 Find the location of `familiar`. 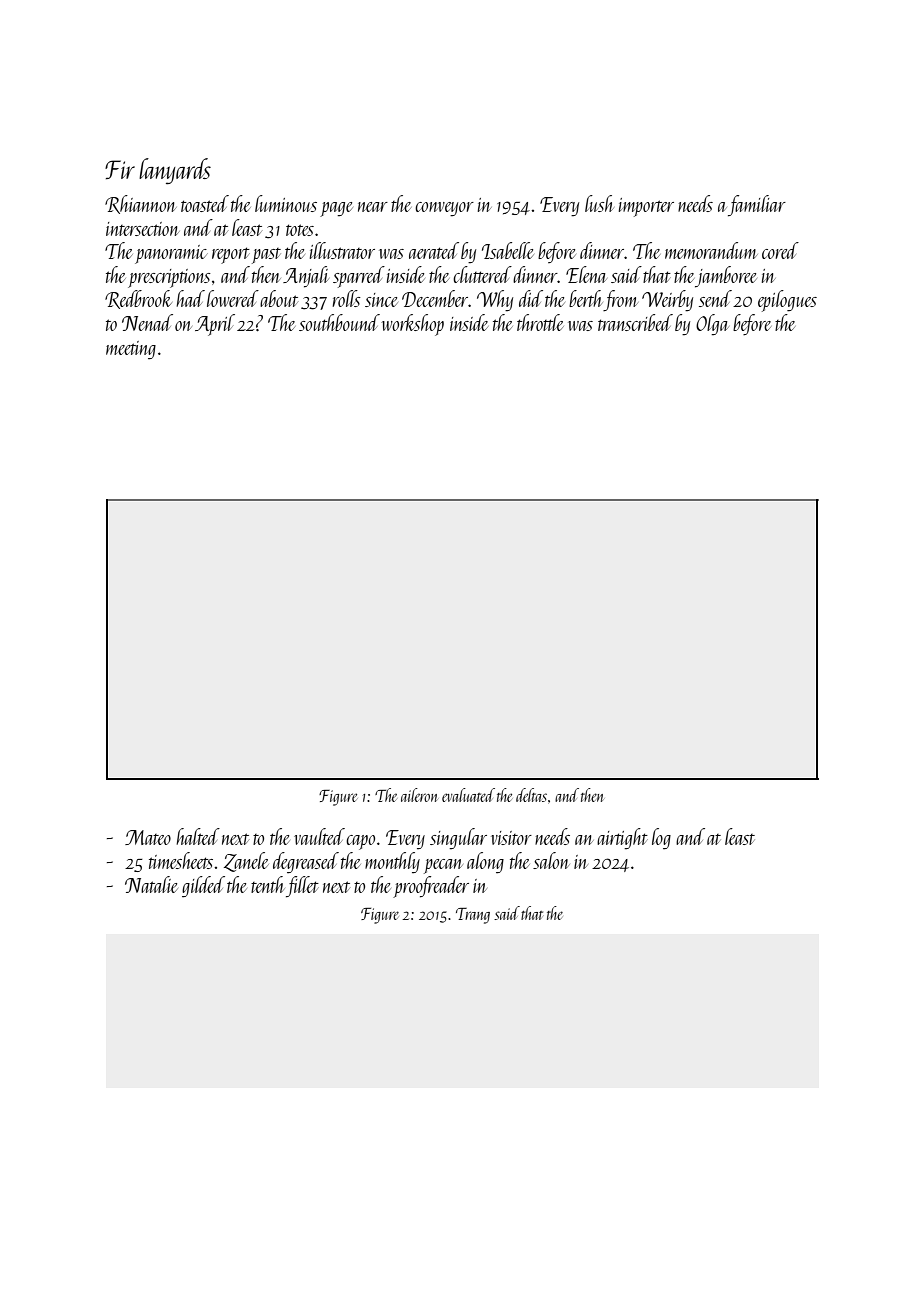

familiar is located at coordinates (757, 206).
